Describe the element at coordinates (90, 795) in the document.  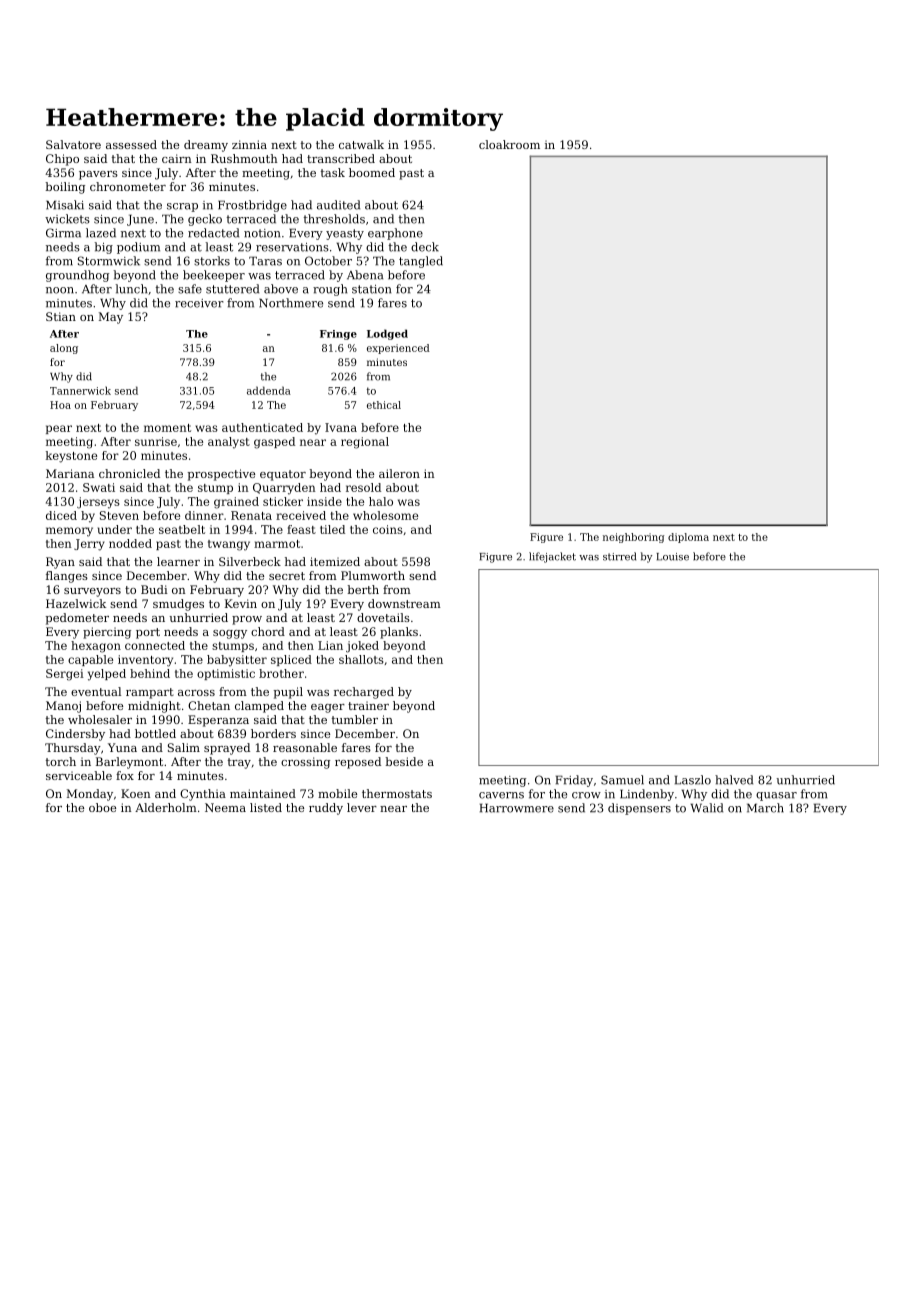
I see `Monday` at that location.
